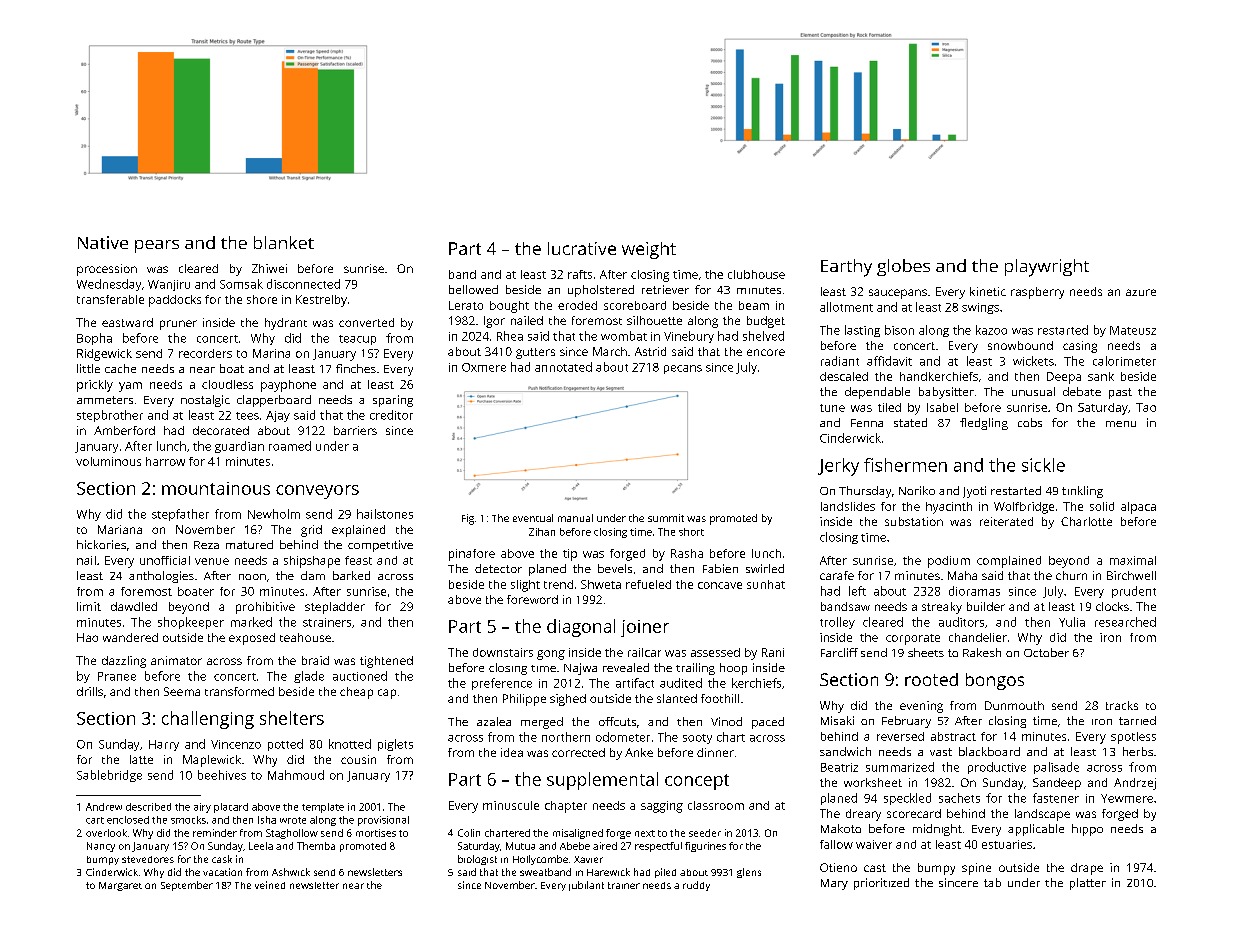  Describe the element at coordinates (278, 416) in the image. I see `Ajay` at that location.
